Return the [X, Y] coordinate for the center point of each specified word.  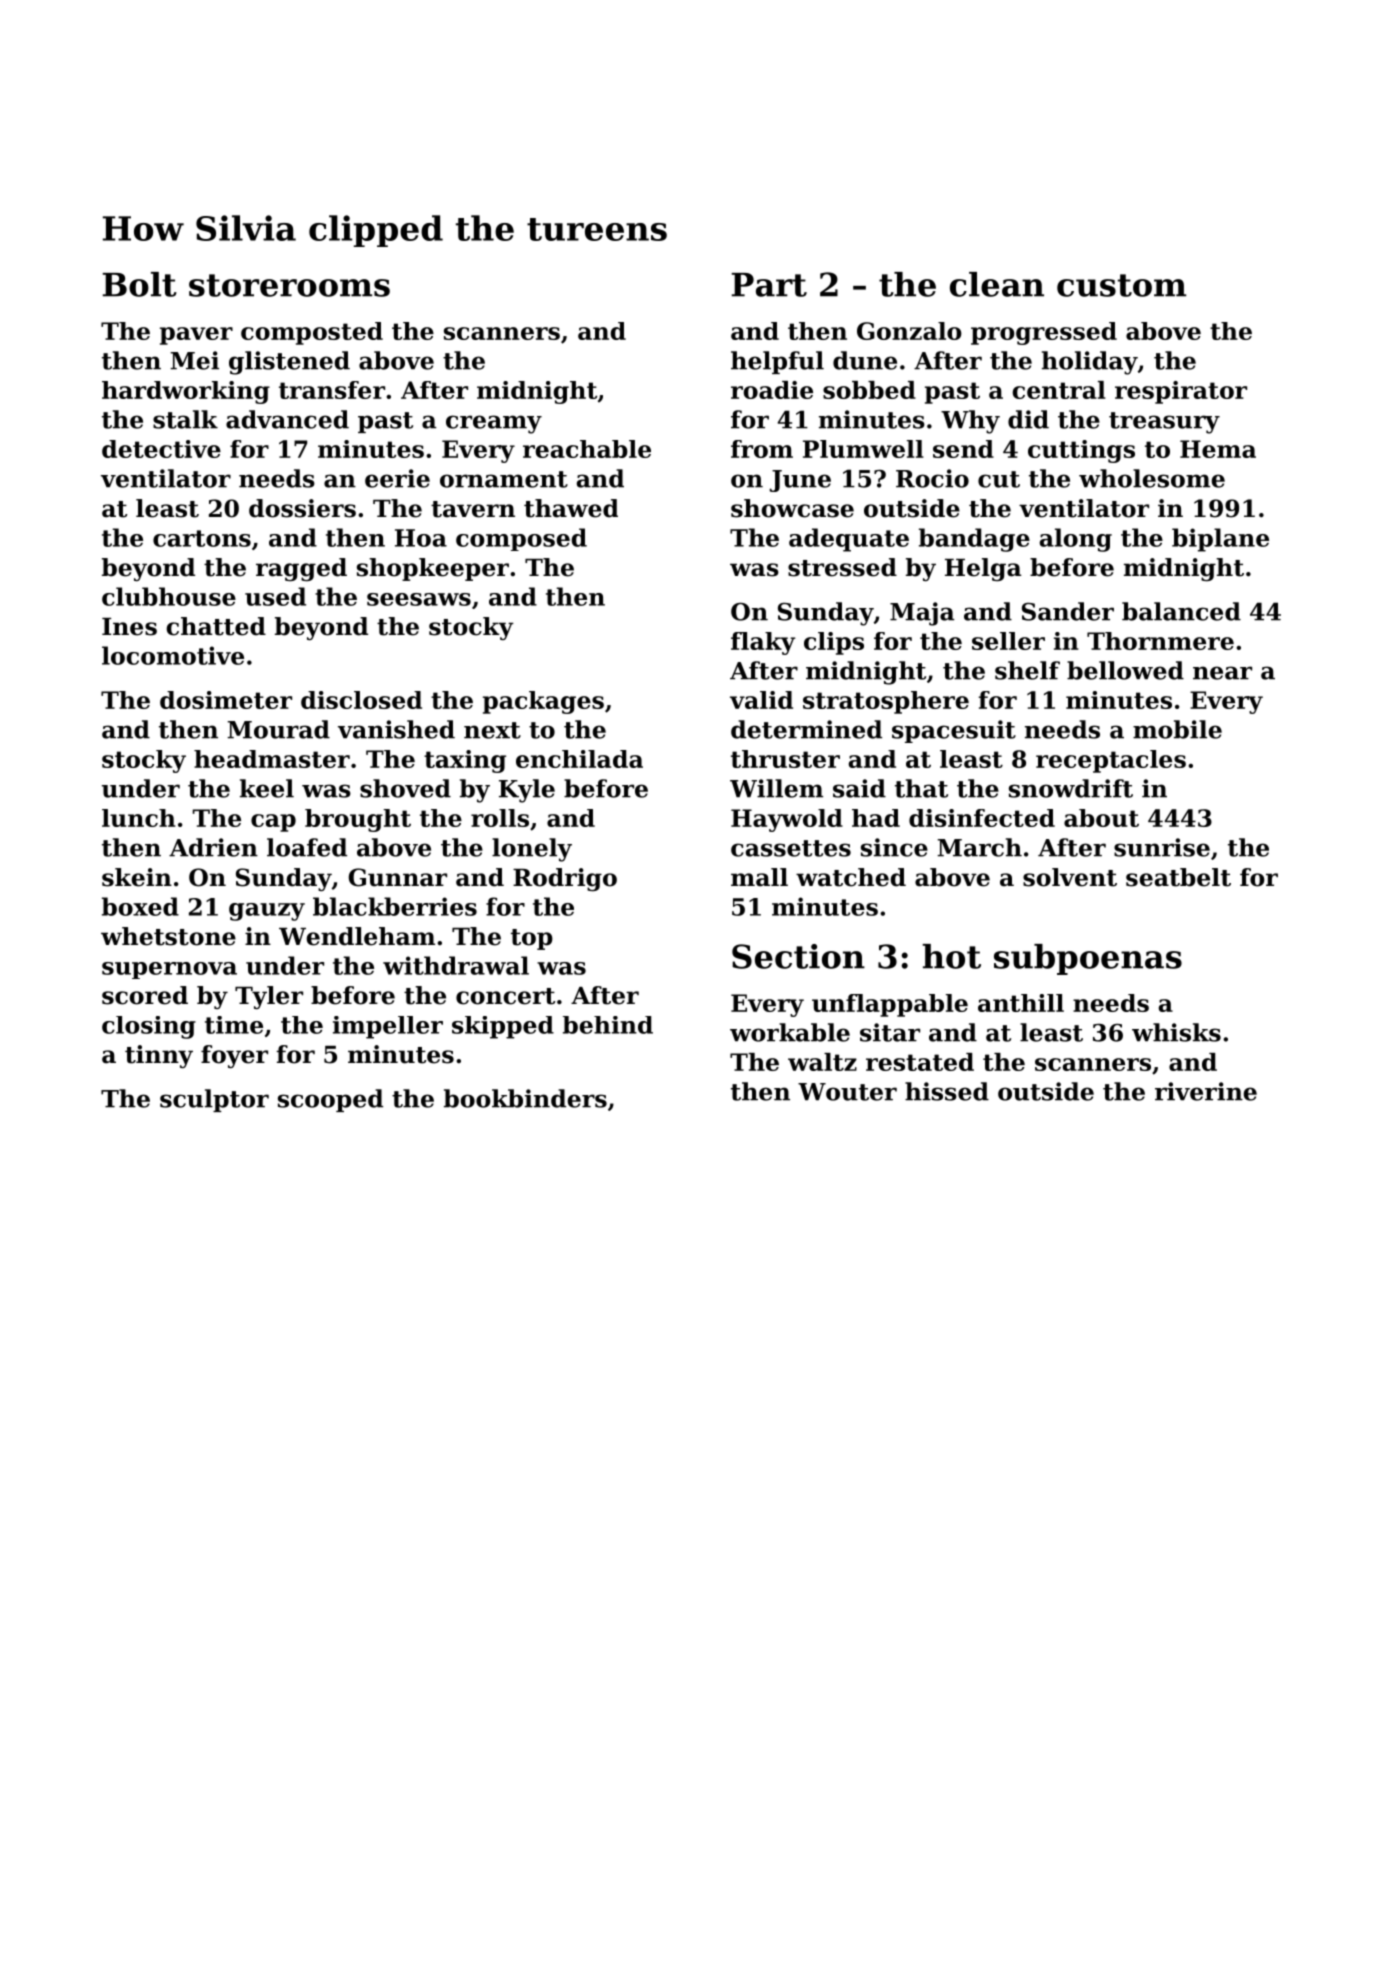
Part [769, 285]
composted [312, 333]
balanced [1181, 611]
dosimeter [226, 700]
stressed [842, 567]
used [275, 596]
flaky [763, 643]
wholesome [1152, 478]
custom [1121, 285]
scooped [330, 1100]
